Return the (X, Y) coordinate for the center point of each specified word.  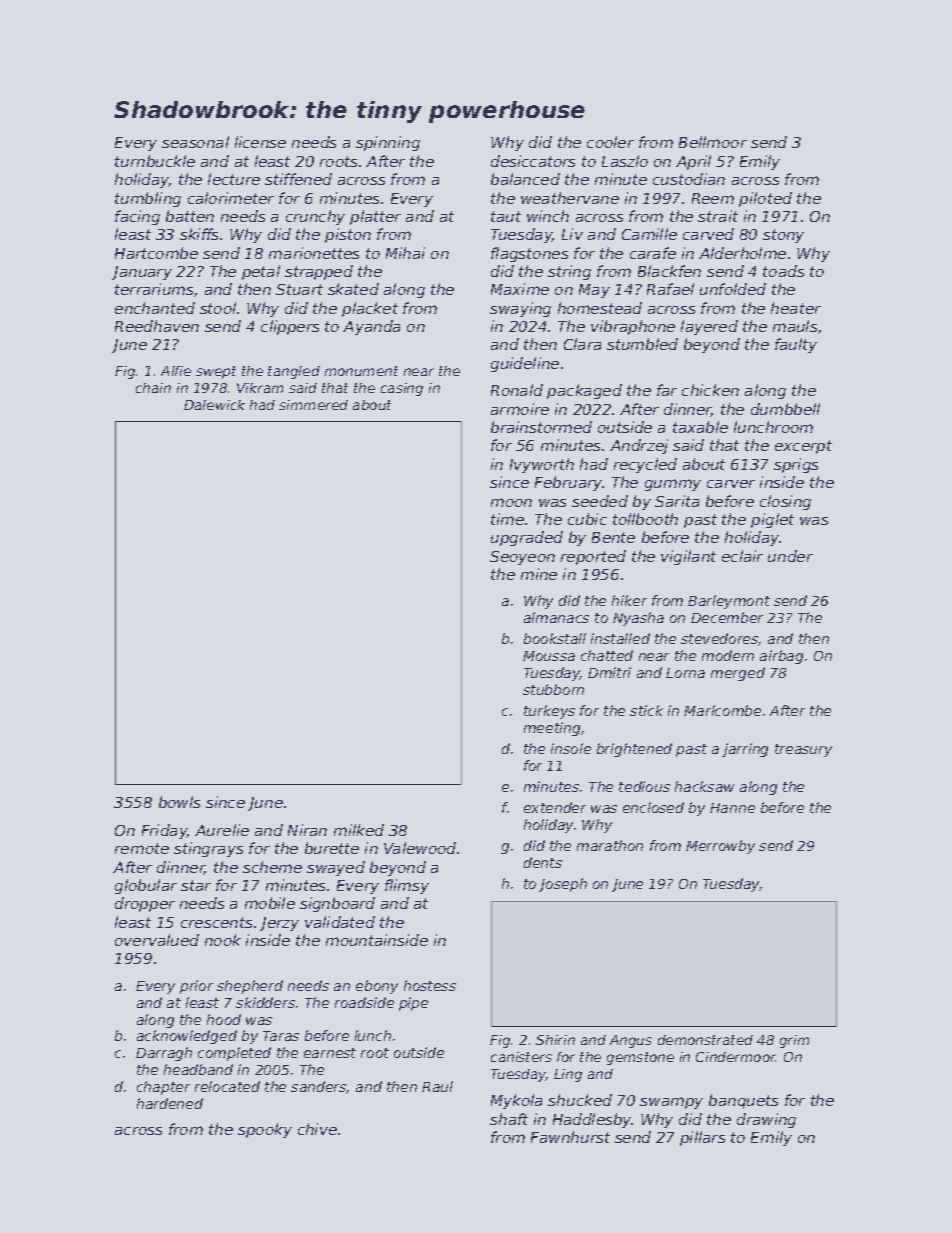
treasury (803, 750)
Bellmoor (713, 142)
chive (317, 1129)
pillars (702, 1138)
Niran (307, 830)
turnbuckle (155, 161)
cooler (610, 142)
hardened (170, 1103)
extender (555, 807)
